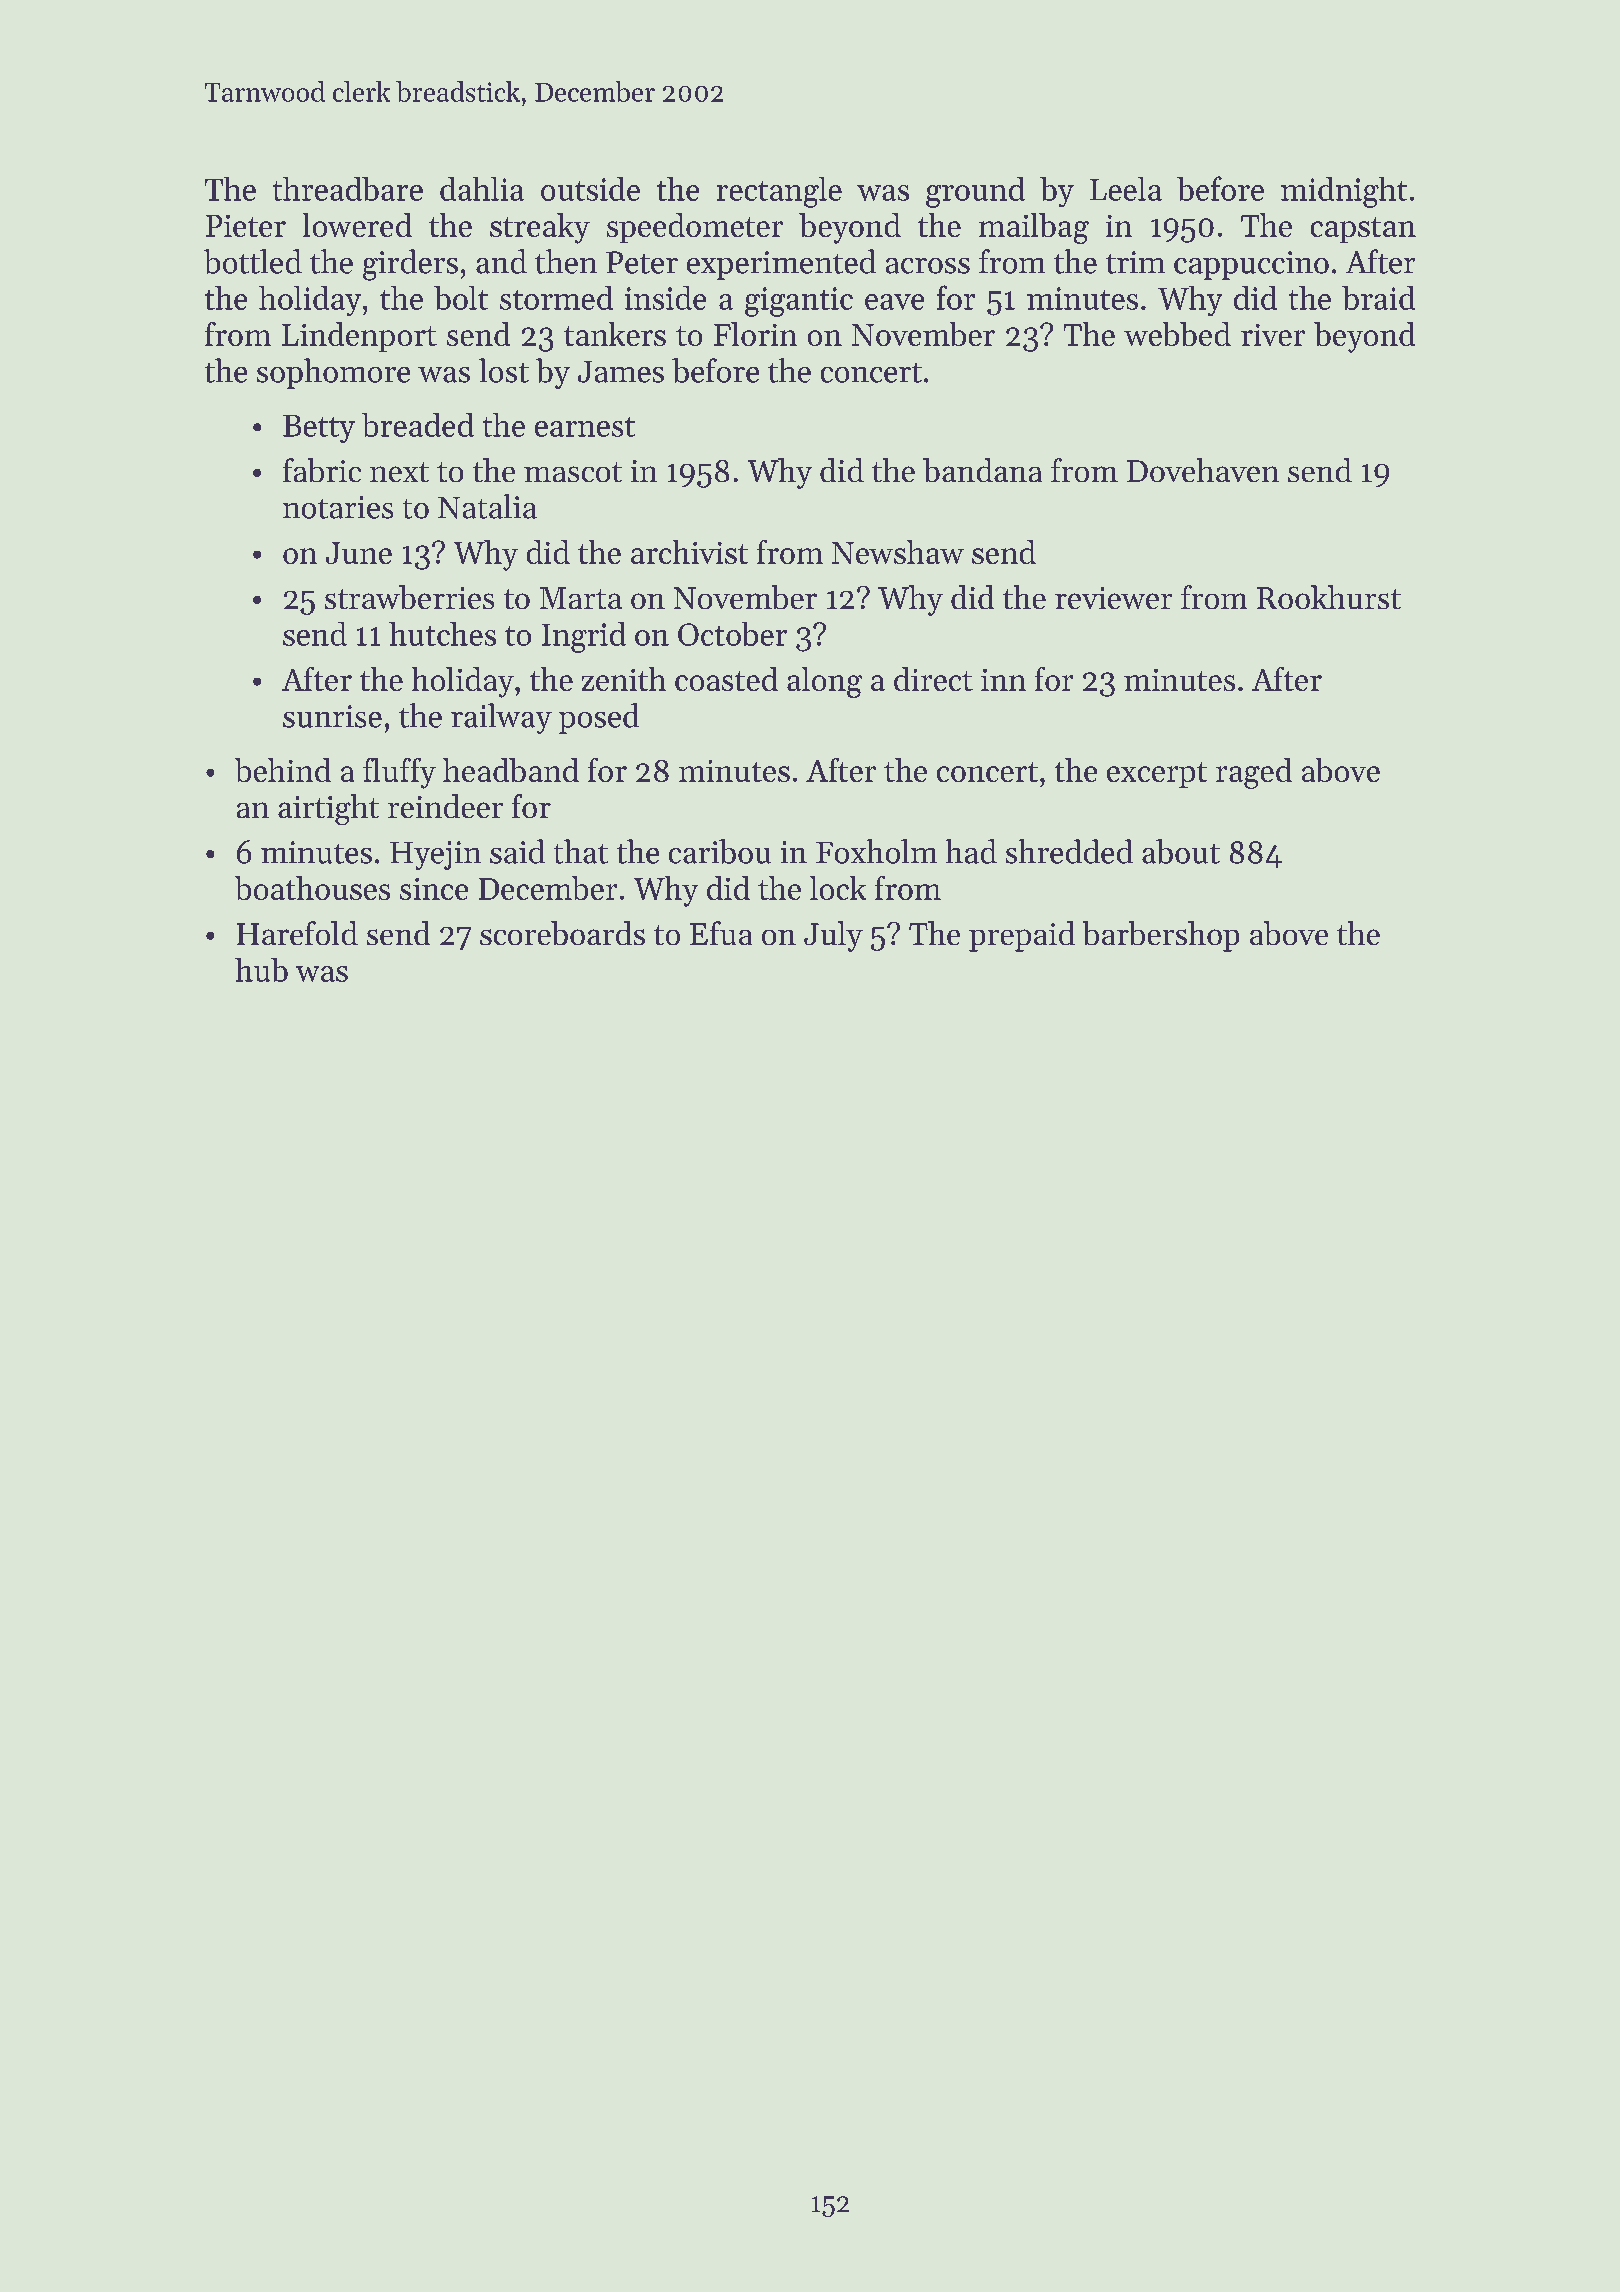  What do you see at coordinates (261, 970) in the screenshot?
I see `hub` at bounding box center [261, 970].
